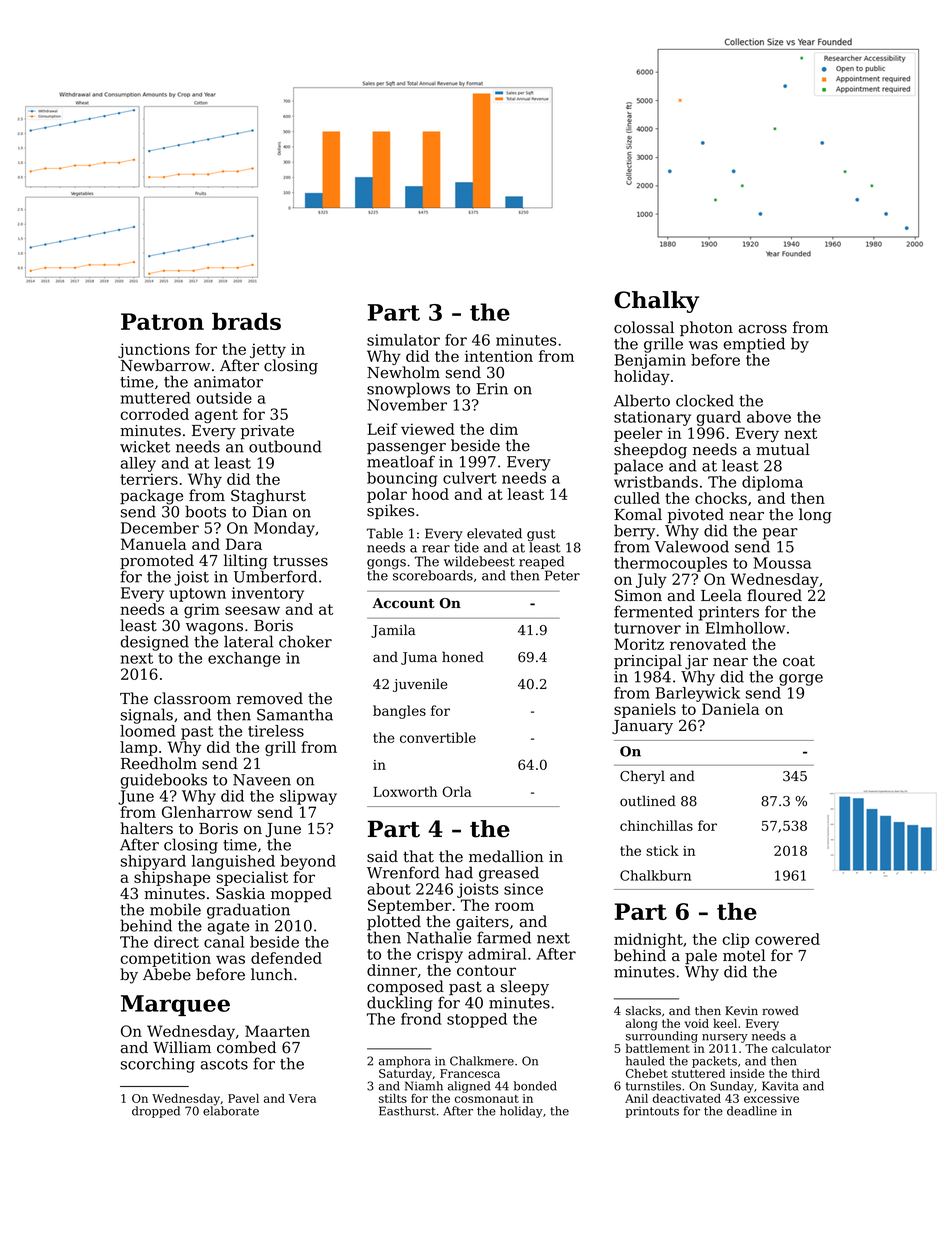  Describe the element at coordinates (706, 328) in the screenshot. I see `photon` at that location.
